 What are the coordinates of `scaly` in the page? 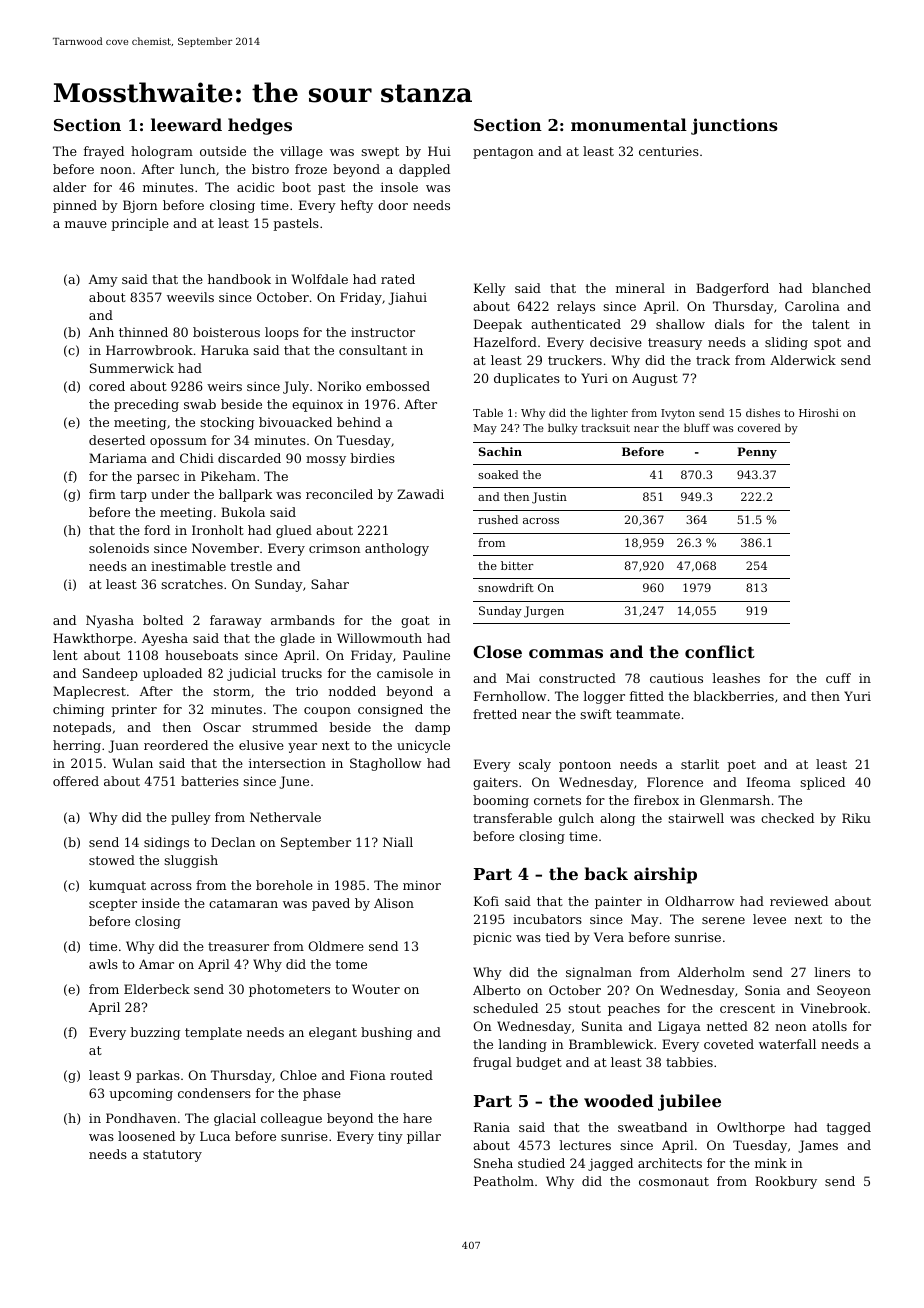 It's located at (535, 765).
